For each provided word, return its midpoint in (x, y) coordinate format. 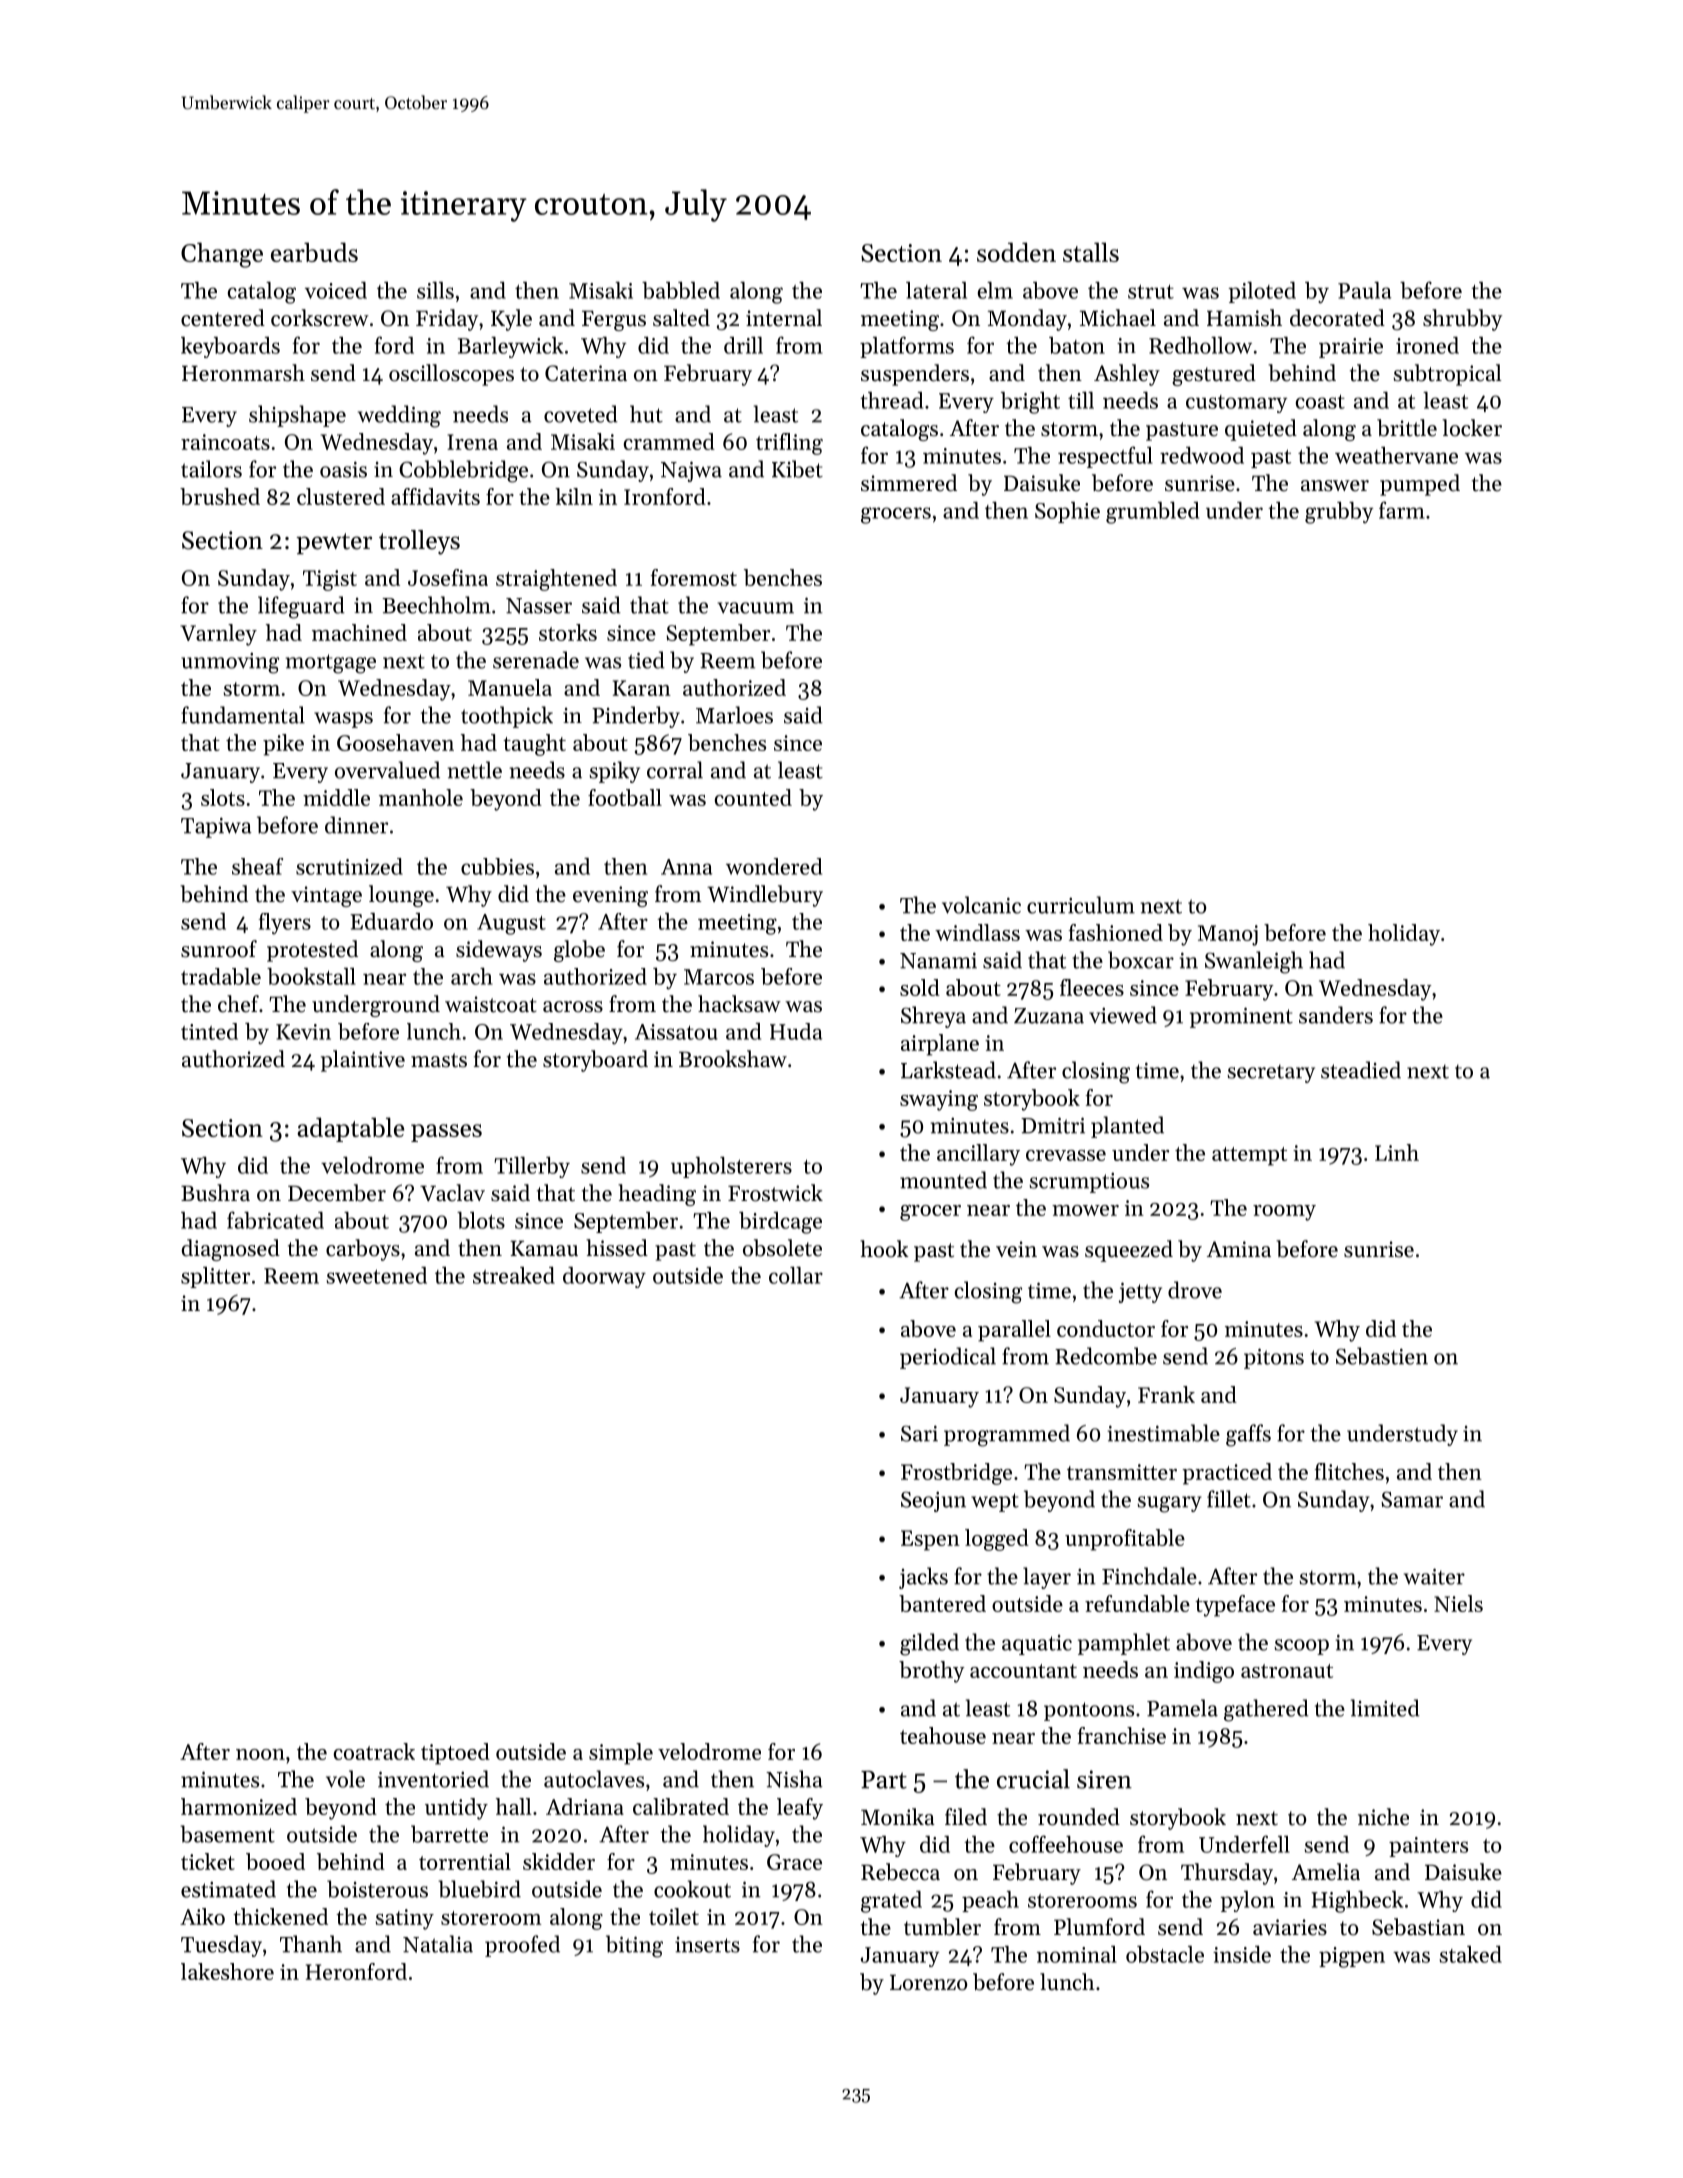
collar (796, 1275)
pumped (1420, 485)
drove (1195, 1290)
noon (260, 1754)
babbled (681, 290)
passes (446, 1133)
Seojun (933, 1501)
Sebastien (1382, 1356)
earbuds (314, 252)
